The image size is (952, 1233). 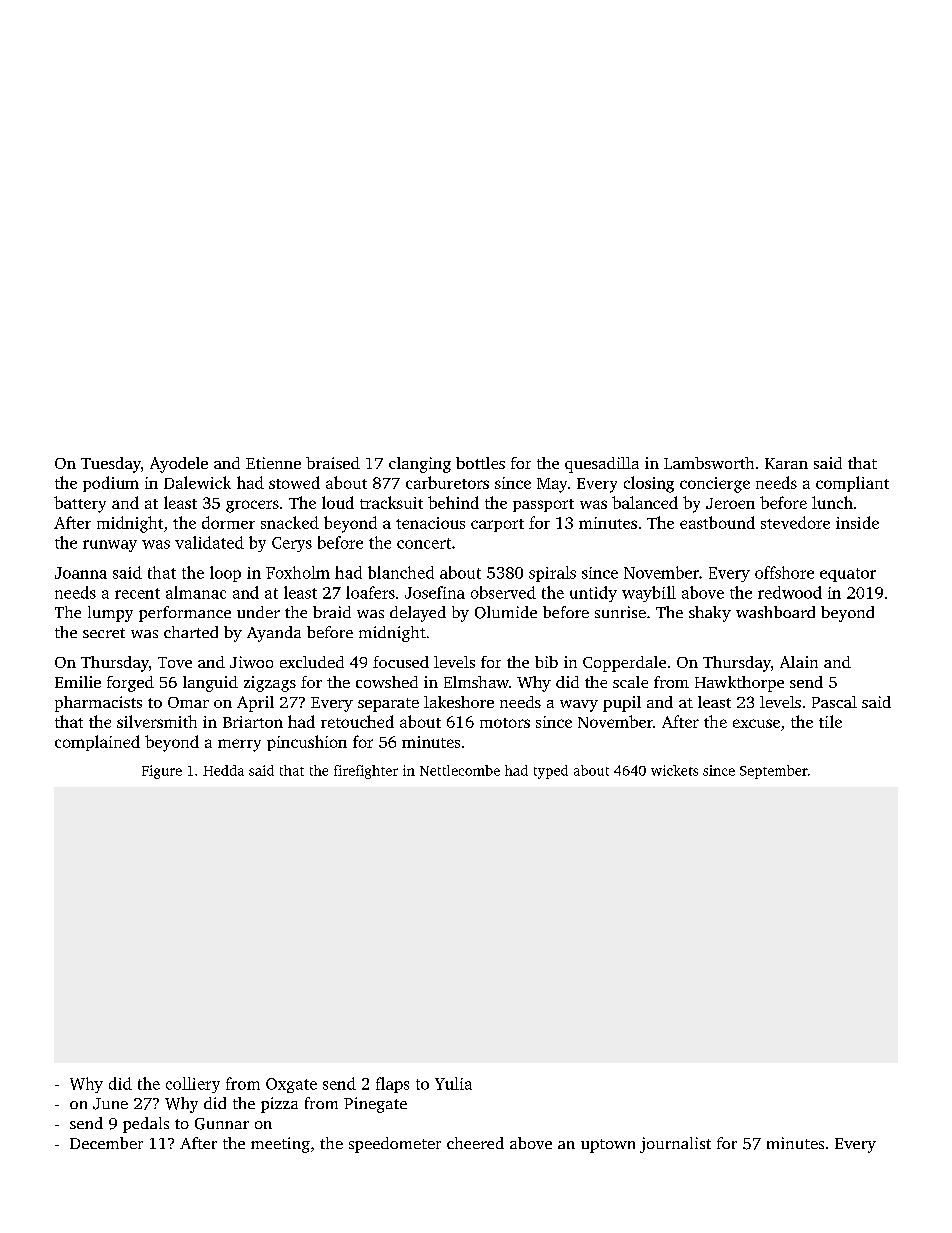 I want to click on June, so click(x=110, y=1104).
